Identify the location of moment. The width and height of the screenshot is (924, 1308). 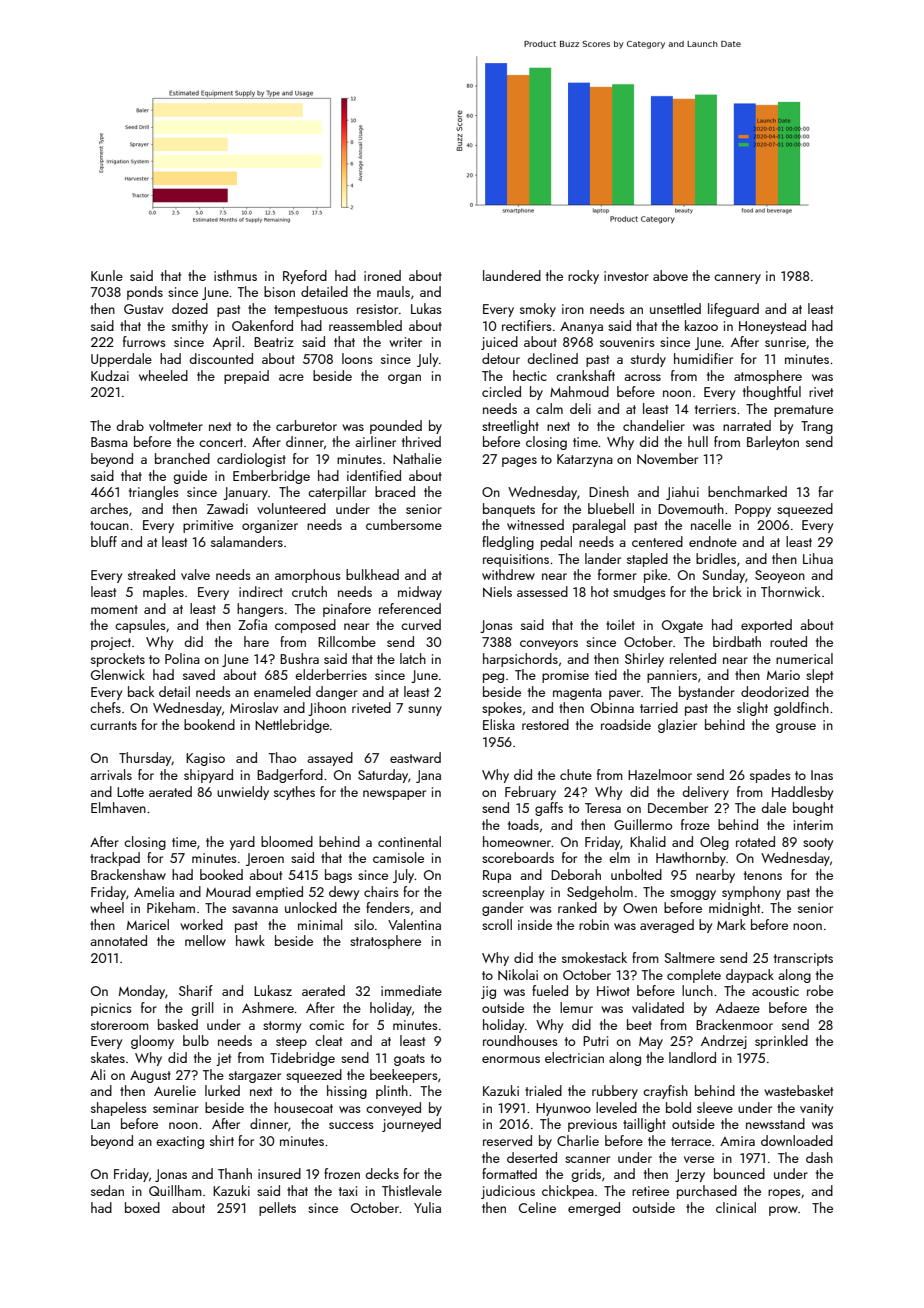
(114, 609).
